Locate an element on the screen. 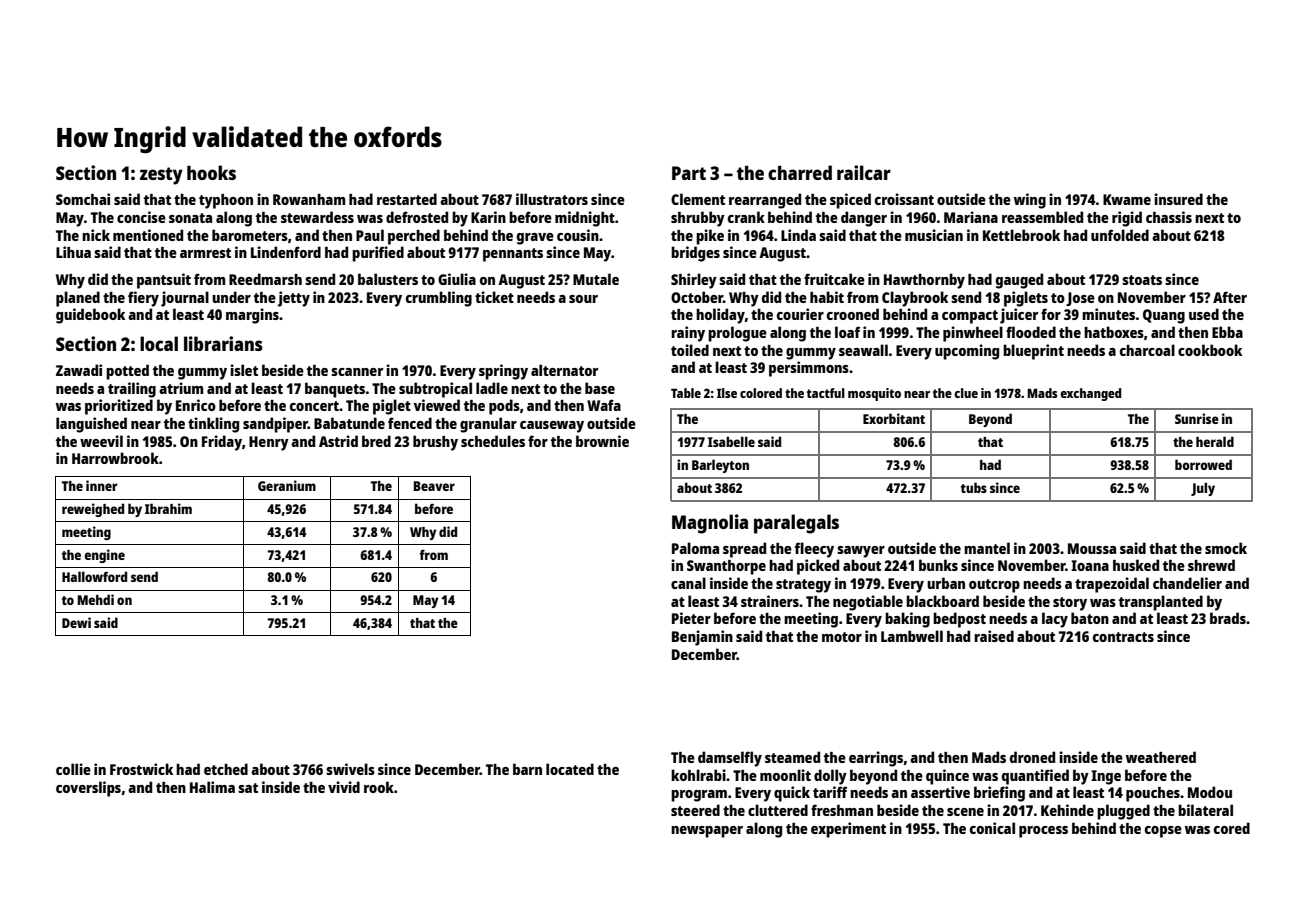 Image resolution: width=1308 pixels, height=924 pixels. trailing is located at coordinates (132, 390).
